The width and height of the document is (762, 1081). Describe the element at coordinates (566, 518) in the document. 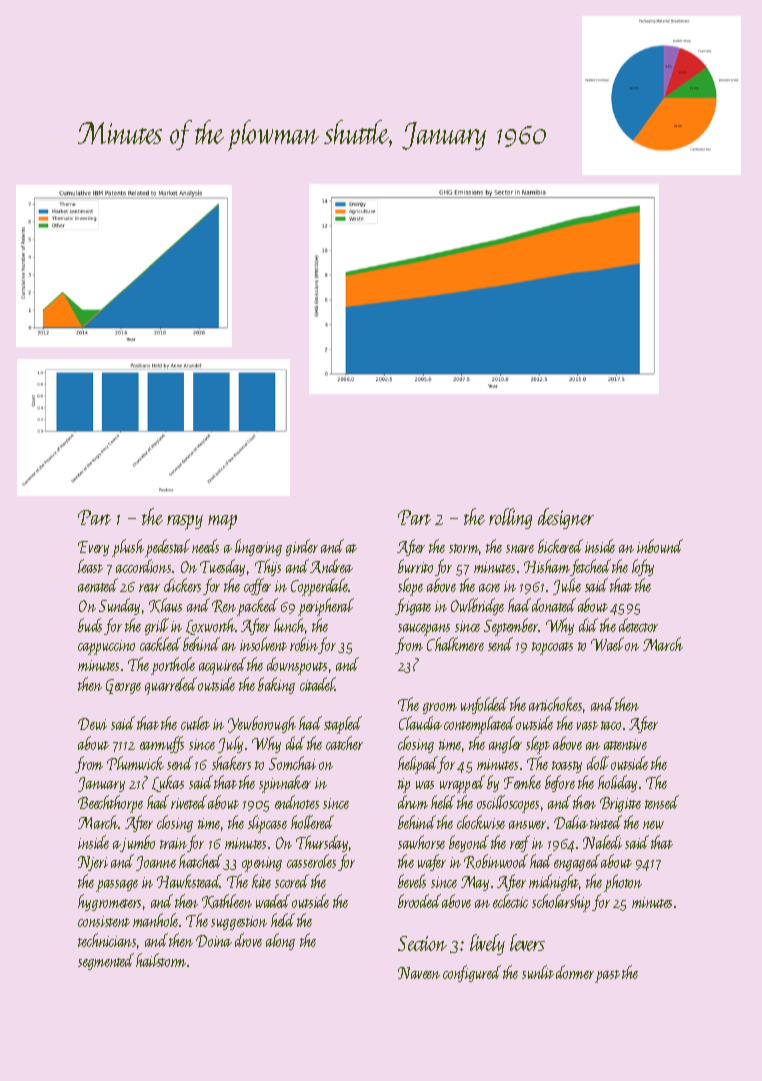

I see `designer` at that location.
